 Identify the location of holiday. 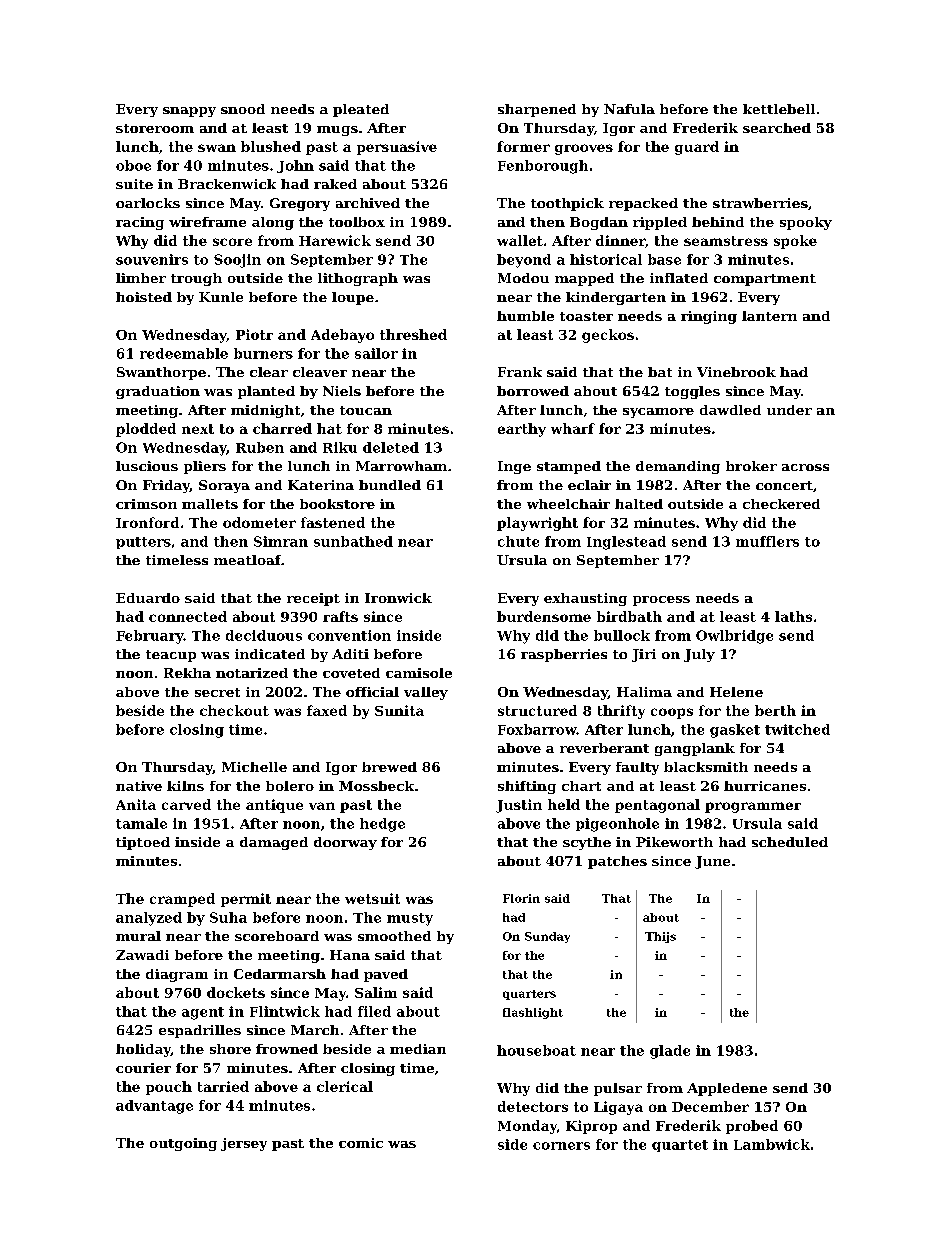
(143, 1050).
